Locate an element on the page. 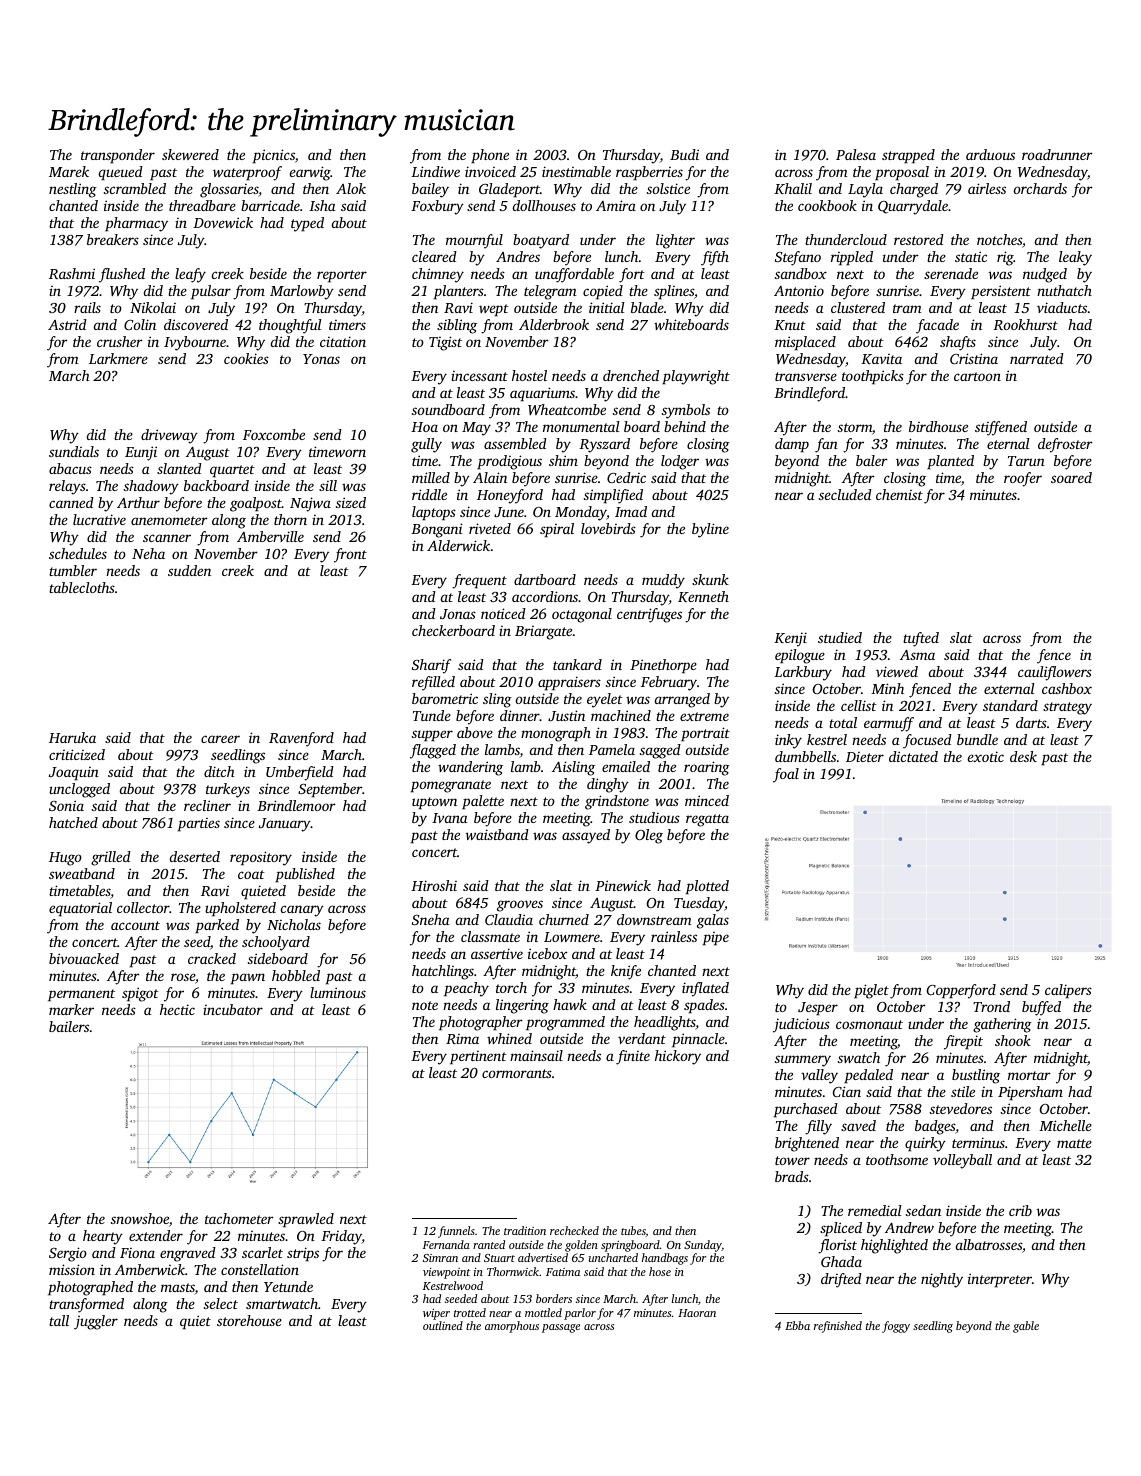 The image size is (1141, 1476). tufted is located at coordinates (921, 639).
